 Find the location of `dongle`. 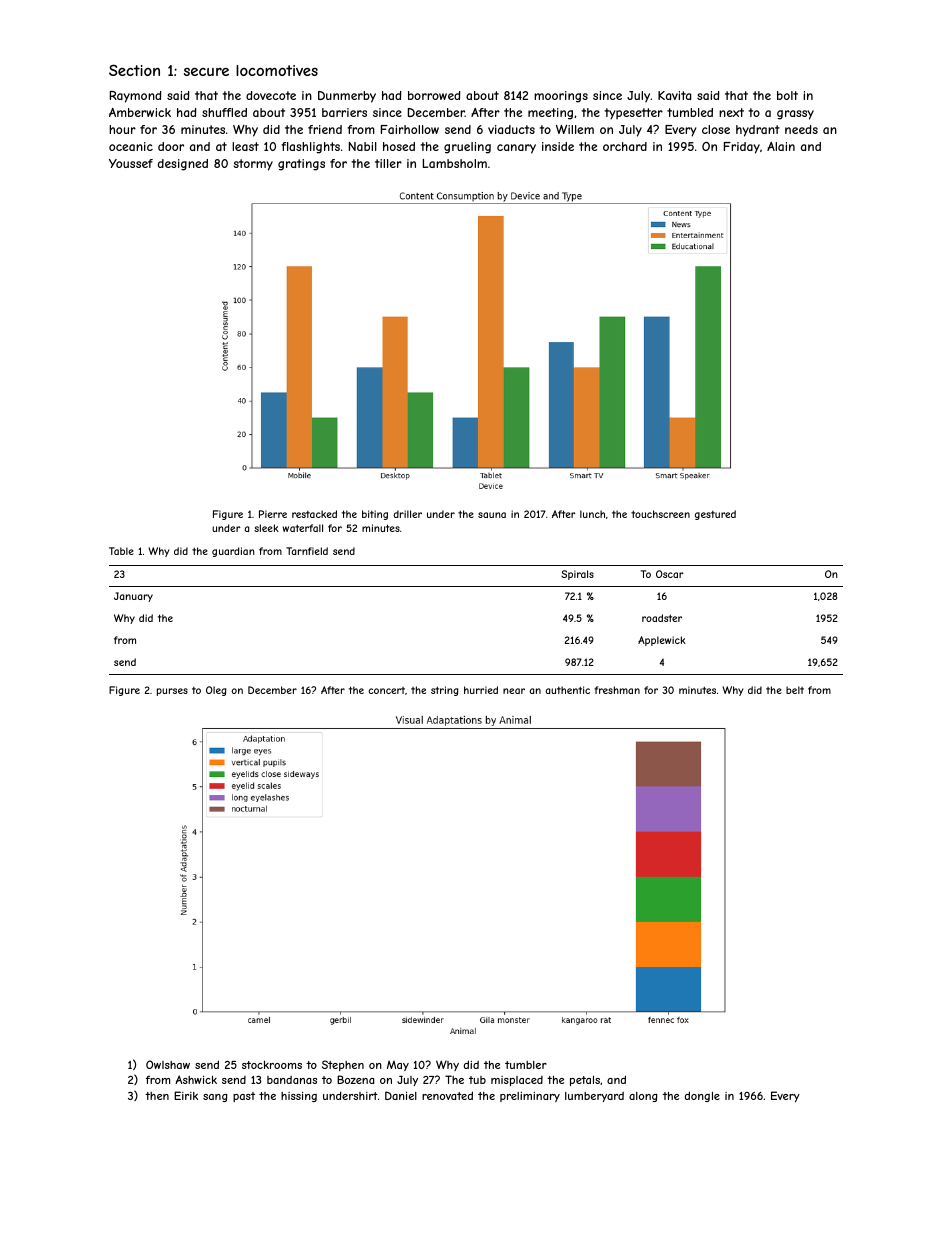

dongle is located at coordinates (702, 1096).
